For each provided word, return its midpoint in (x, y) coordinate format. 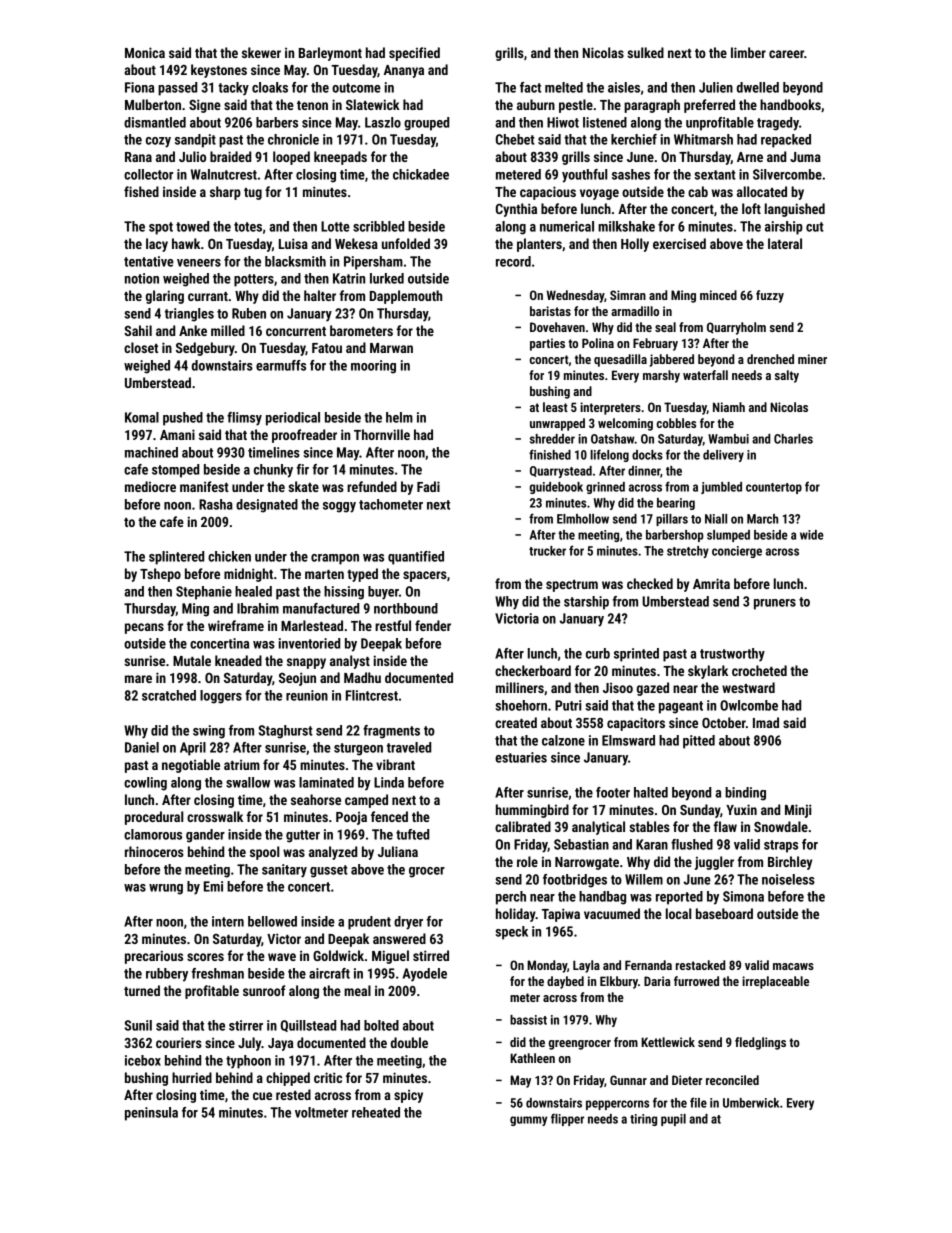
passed (177, 89)
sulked (645, 52)
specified (414, 54)
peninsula (151, 1114)
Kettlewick (668, 1042)
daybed (565, 982)
